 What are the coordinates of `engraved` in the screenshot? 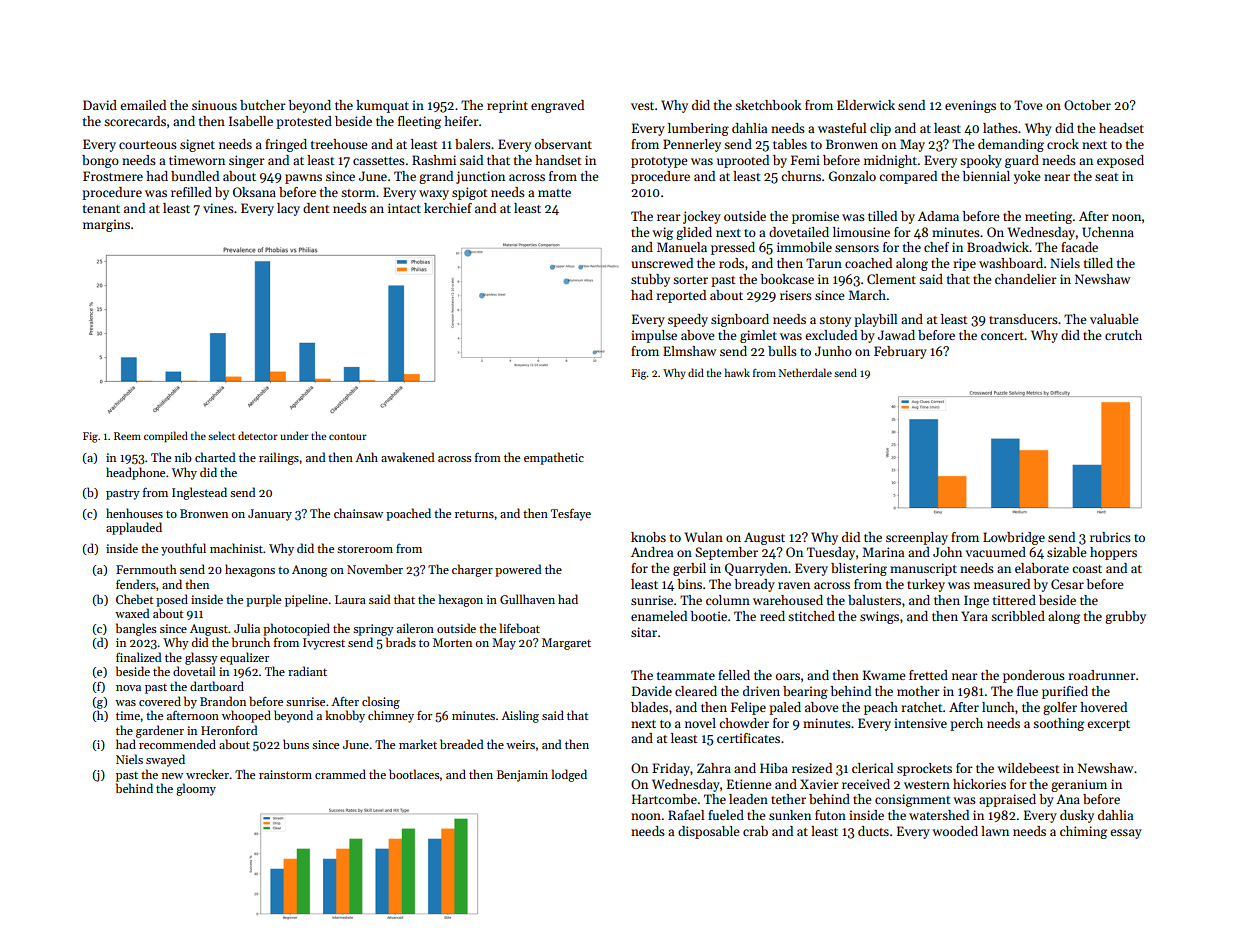 It's located at (557, 106).
